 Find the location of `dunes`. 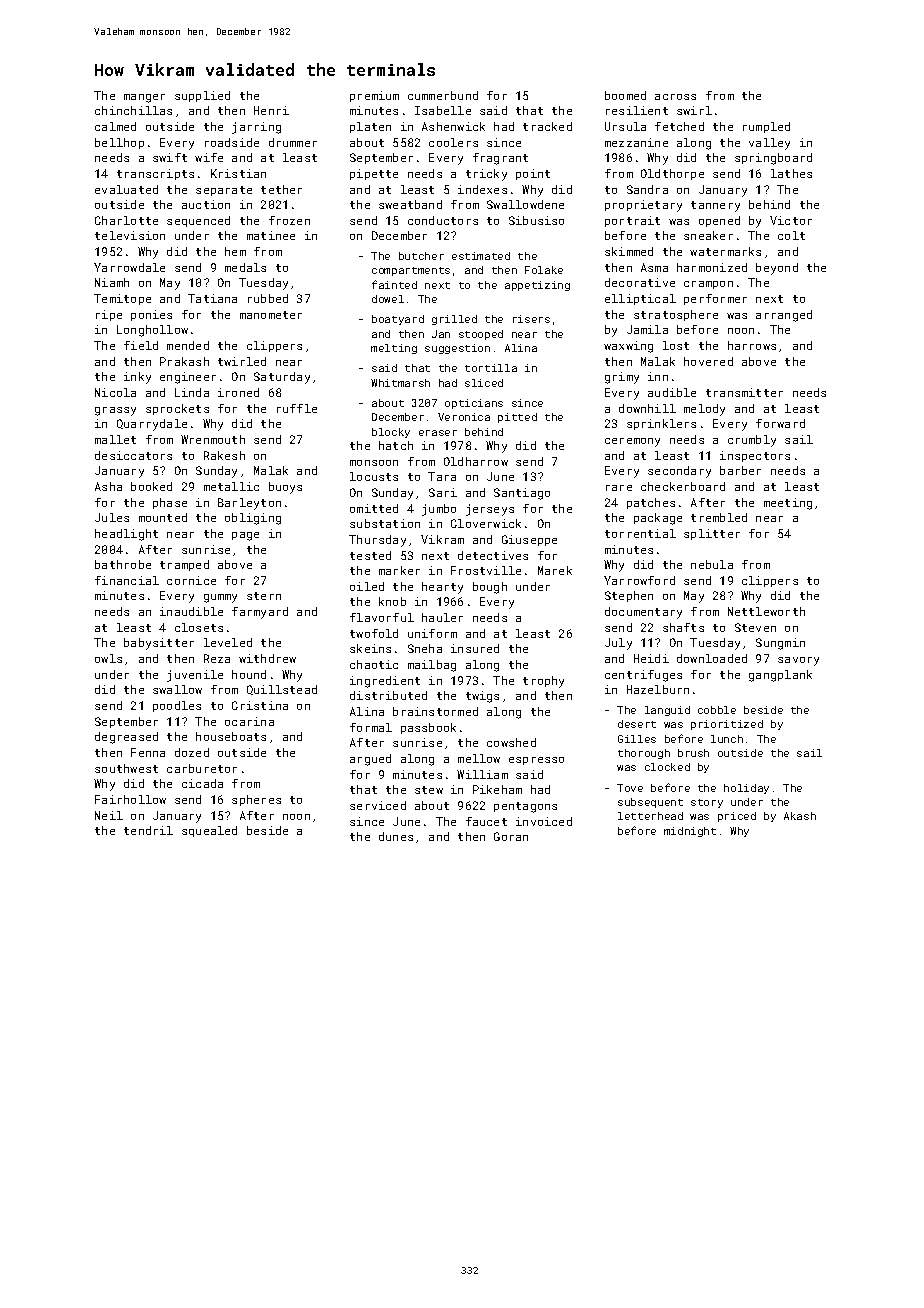

dunes is located at coordinates (396, 836).
